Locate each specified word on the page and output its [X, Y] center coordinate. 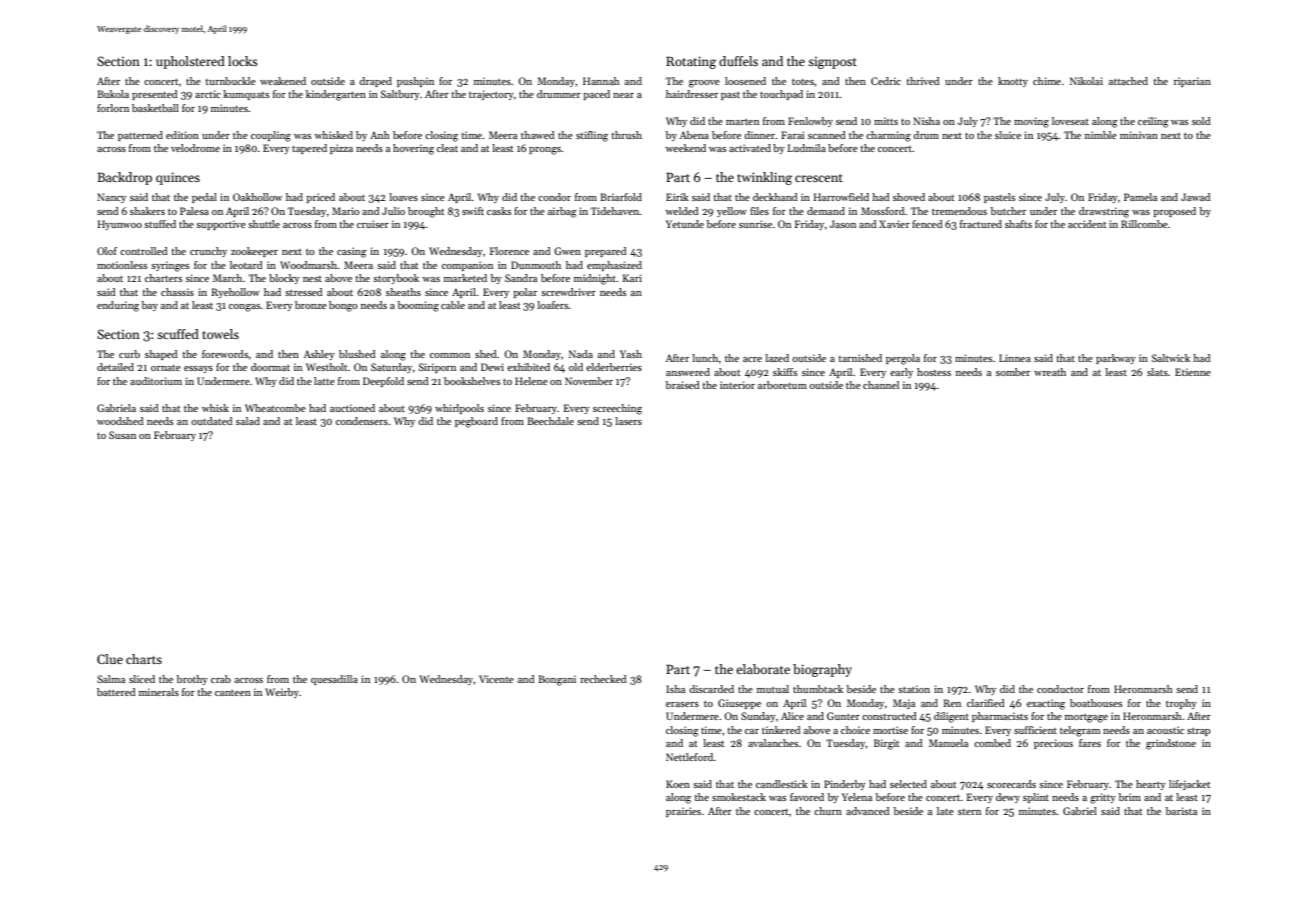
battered [116, 692]
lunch [705, 358]
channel [881, 385]
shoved [909, 197]
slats [1157, 372]
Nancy [111, 198]
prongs [545, 151]
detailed [115, 367]
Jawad [1196, 197]
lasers [628, 421]
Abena [694, 135]
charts [144, 659]
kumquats [246, 95]
